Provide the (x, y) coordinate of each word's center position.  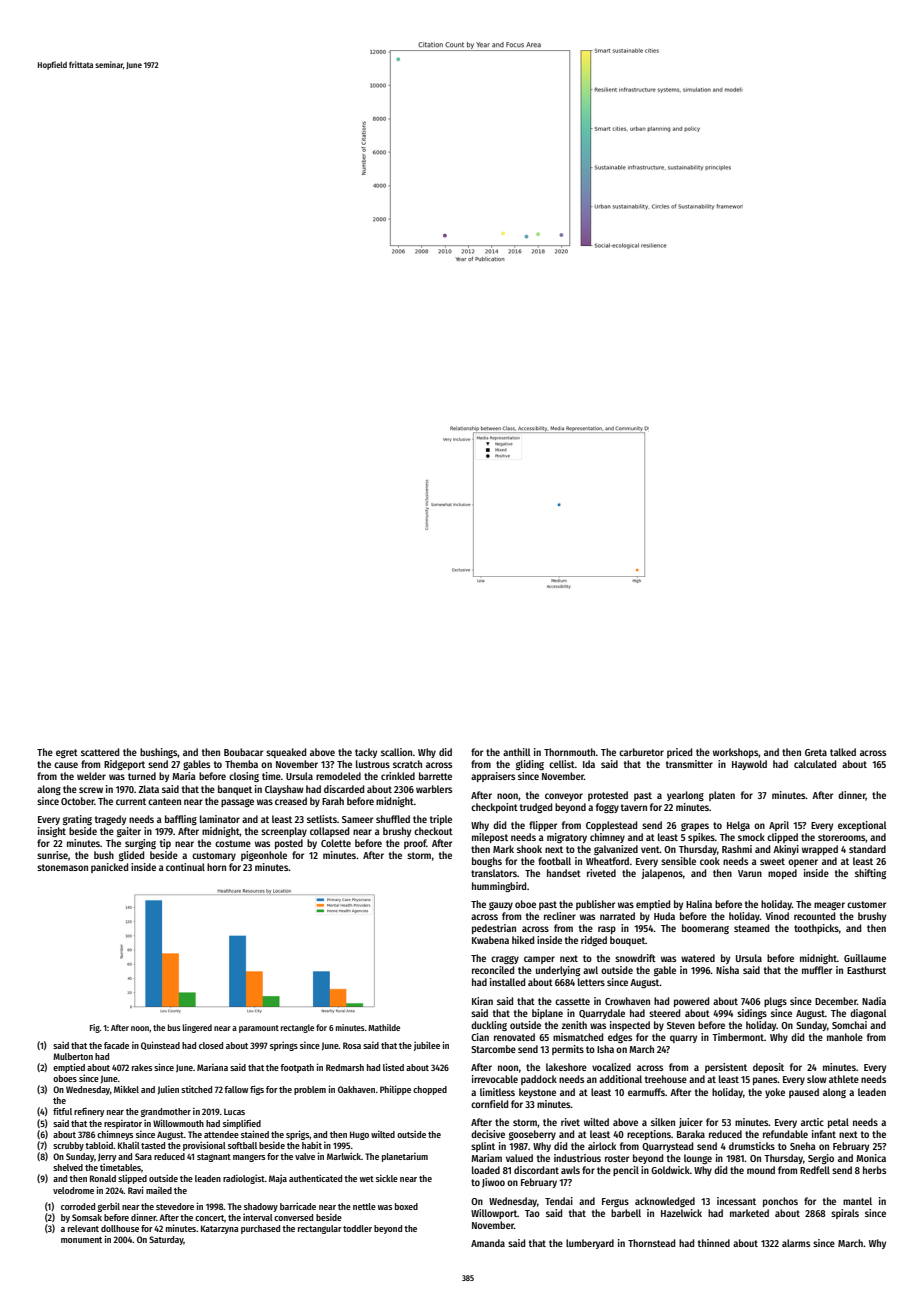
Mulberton (73, 1056)
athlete (844, 1079)
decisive (488, 1134)
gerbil (109, 1207)
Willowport (494, 1214)
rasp (607, 930)
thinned (714, 1243)
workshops (736, 753)
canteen (164, 801)
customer (866, 904)
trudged (536, 808)
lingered (197, 1028)
